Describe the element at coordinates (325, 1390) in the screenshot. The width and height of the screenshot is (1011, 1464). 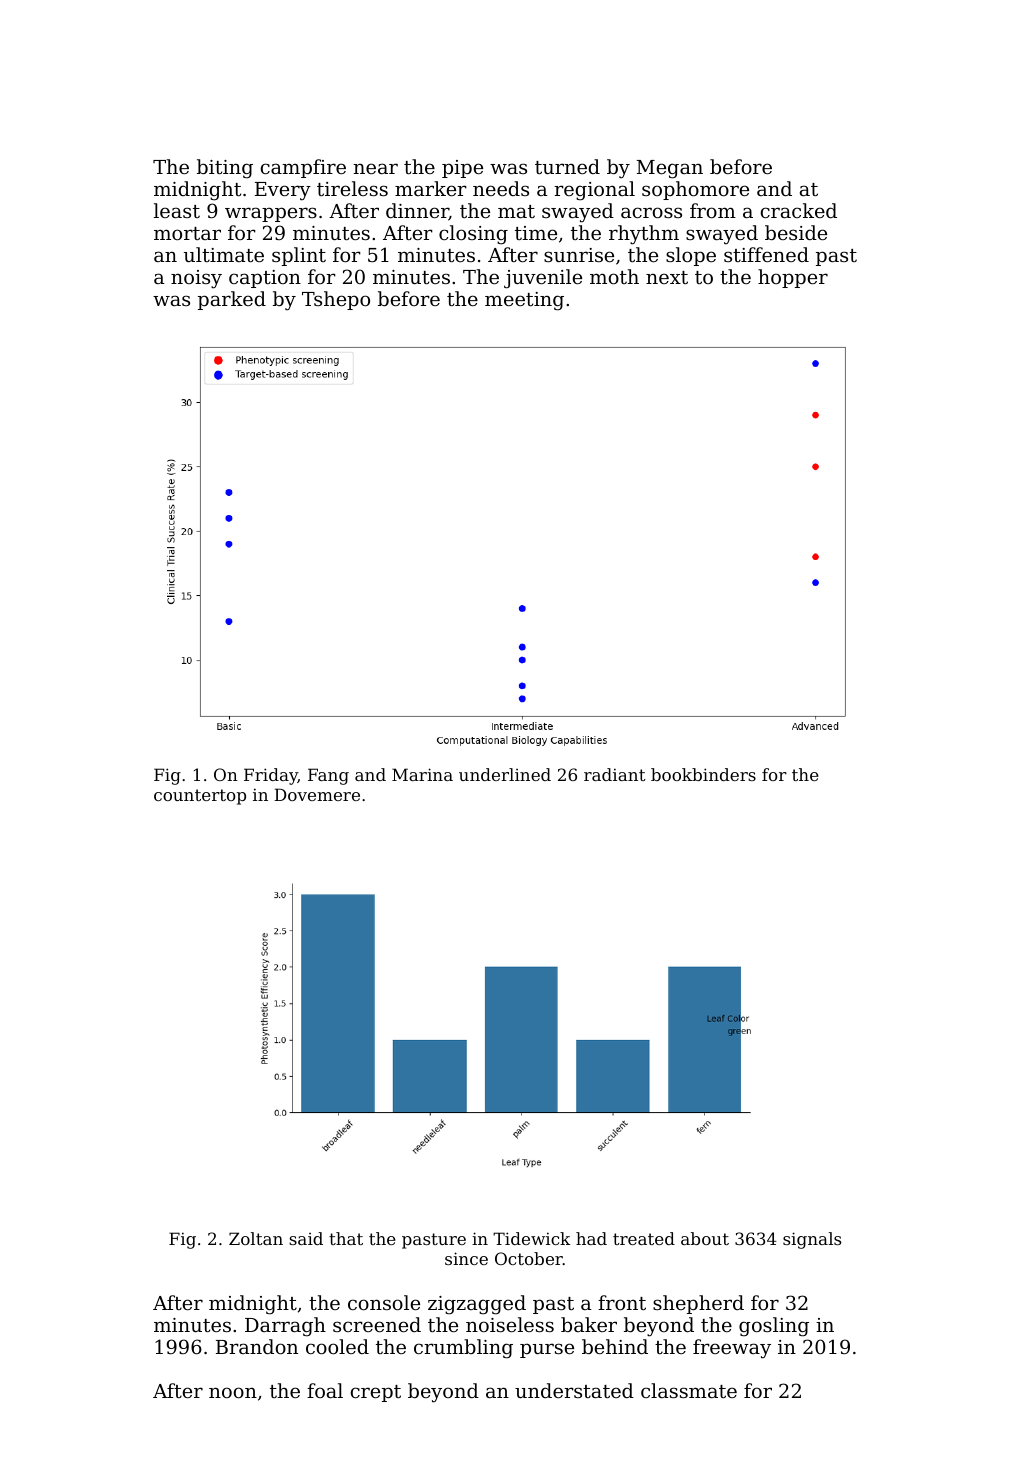
I see `foal` at that location.
